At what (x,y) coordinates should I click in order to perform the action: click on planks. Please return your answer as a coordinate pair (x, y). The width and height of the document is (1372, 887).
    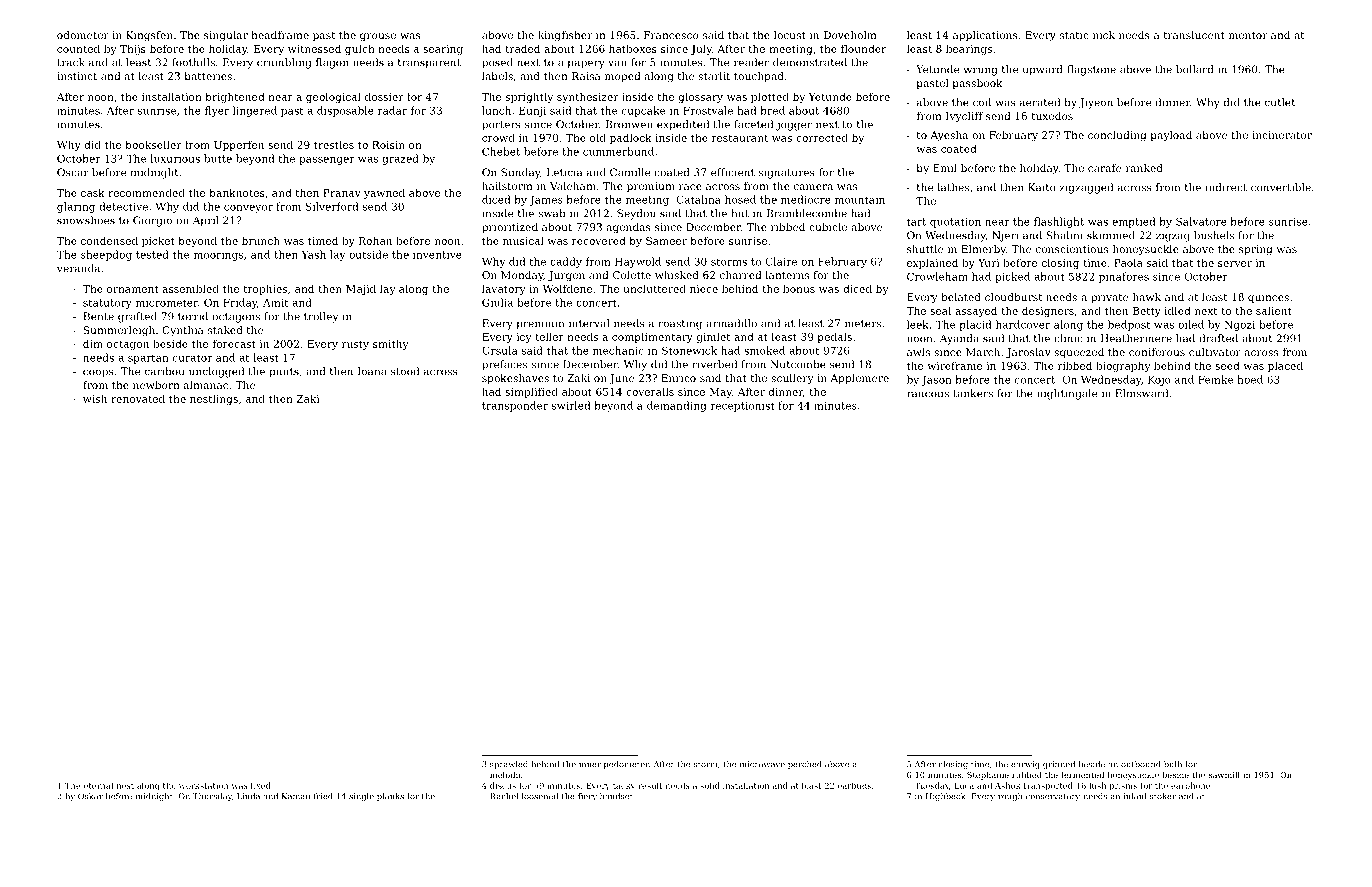
    Looking at the image, I should click on (390, 797).
